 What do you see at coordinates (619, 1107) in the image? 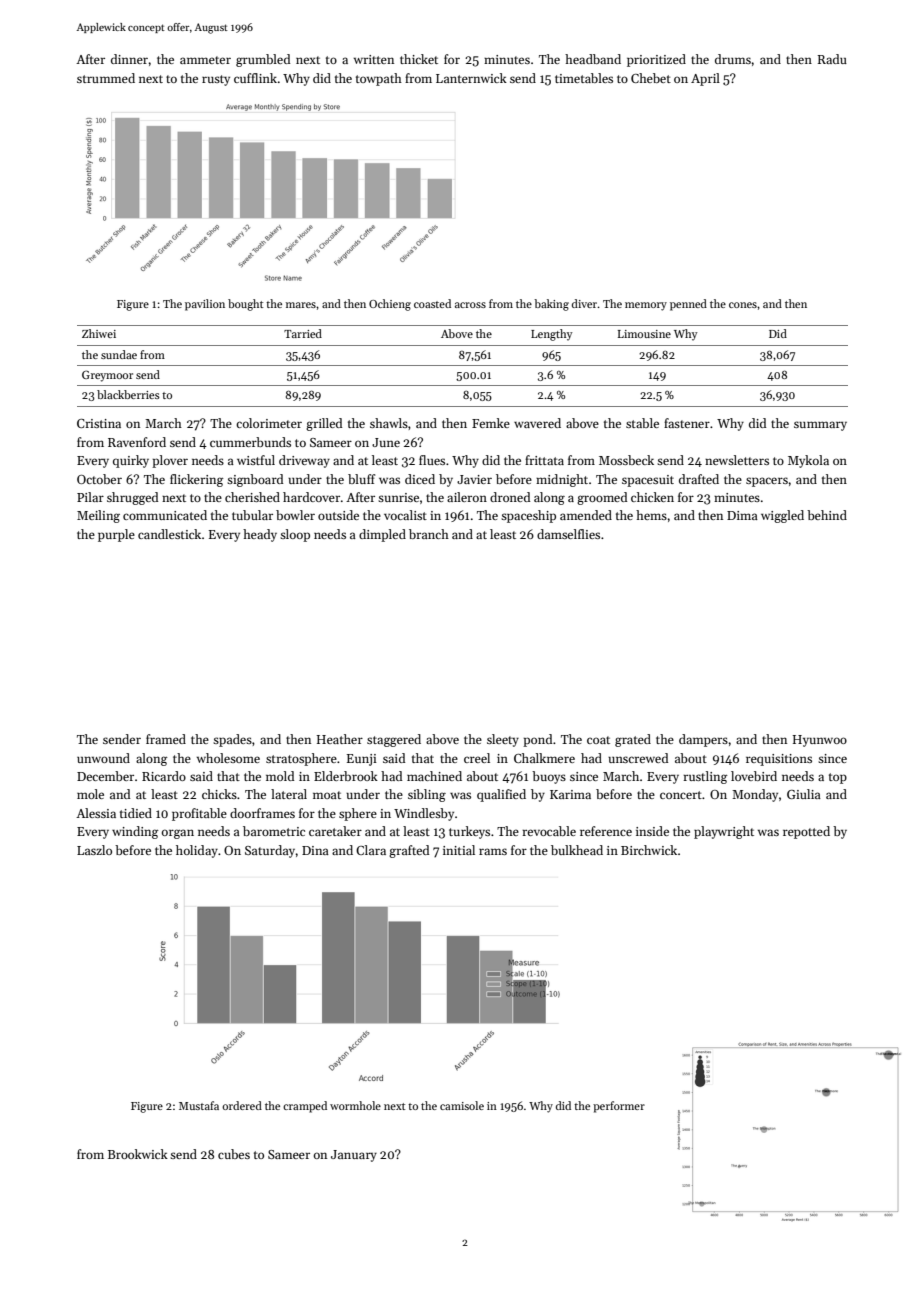
I see `performer` at bounding box center [619, 1107].
